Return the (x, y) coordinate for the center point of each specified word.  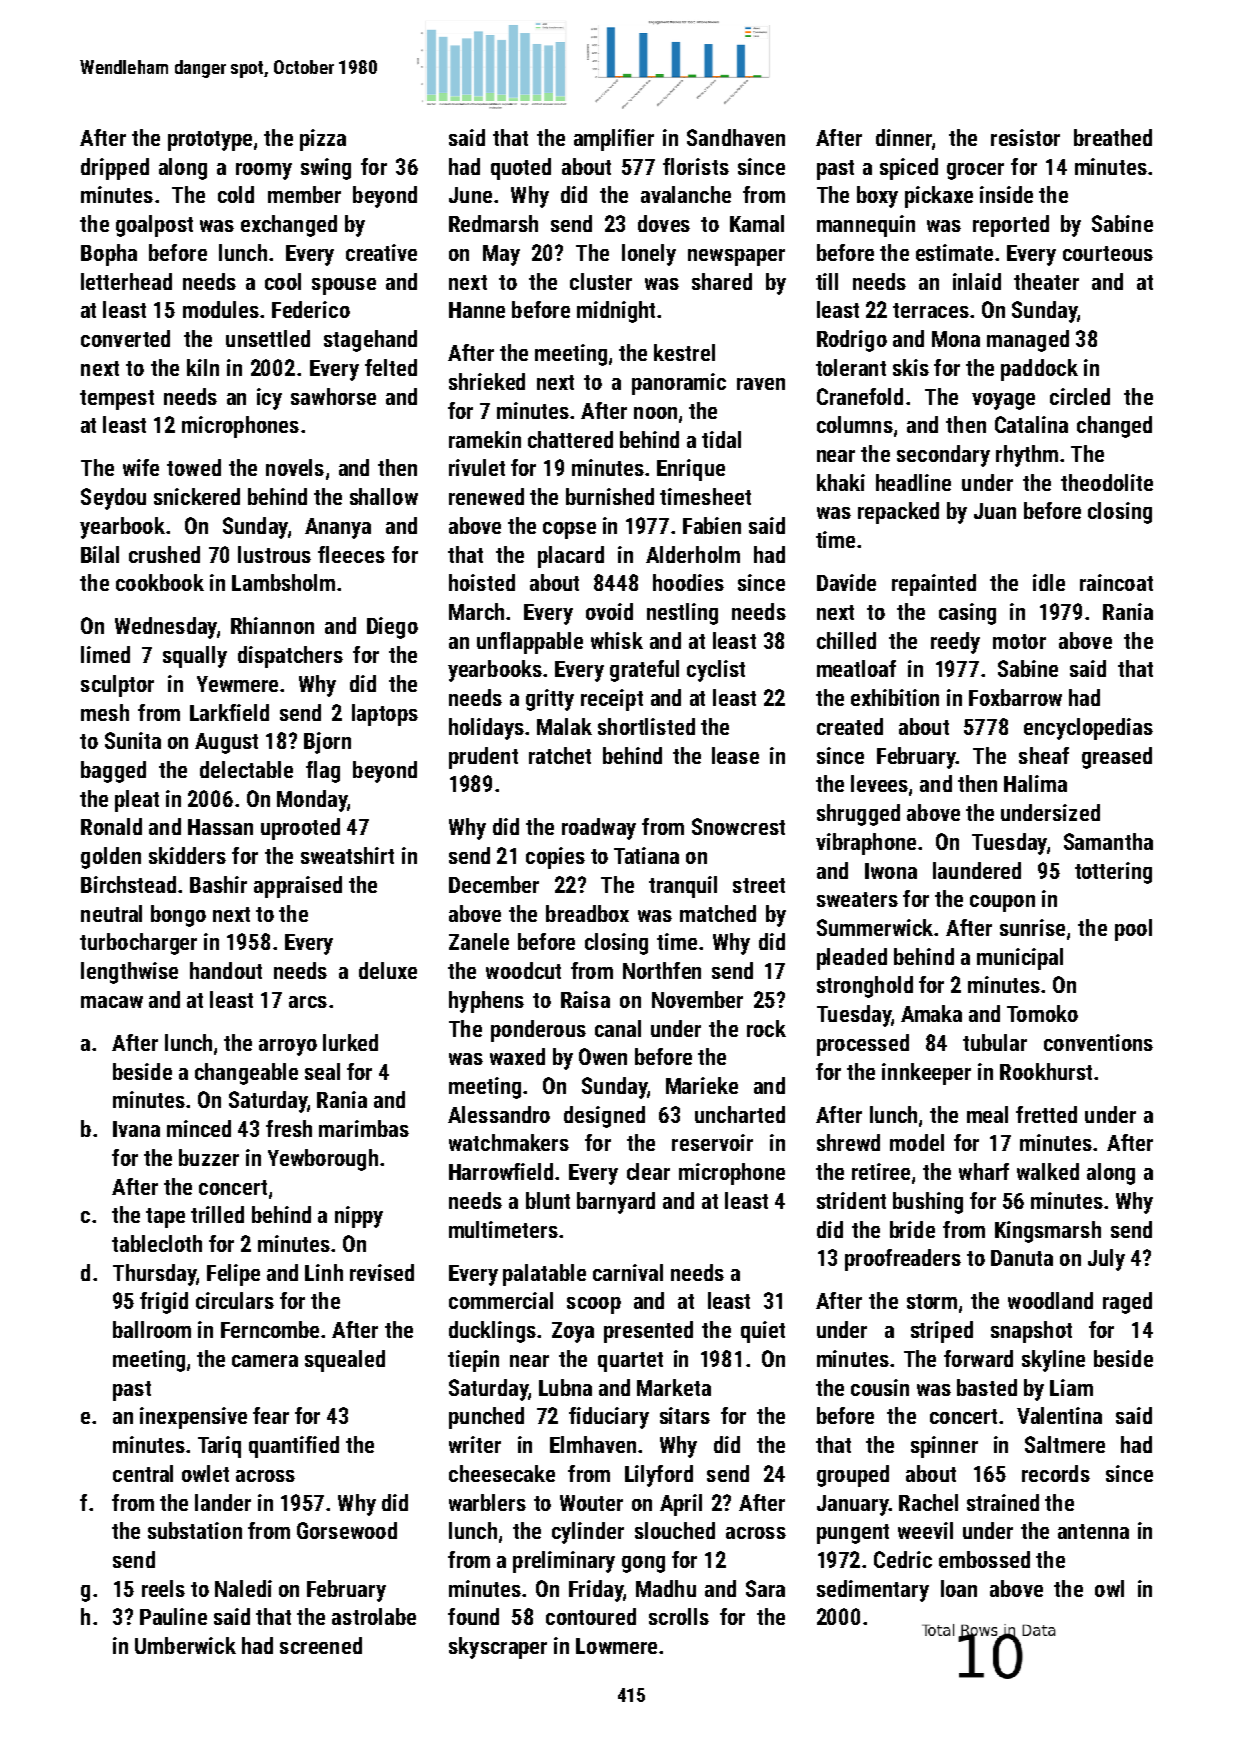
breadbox (587, 913)
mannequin (866, 226)
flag (323, 772)
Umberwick (185, 1645)
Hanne (477, 310)
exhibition (895, 697)
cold (236, 194)
